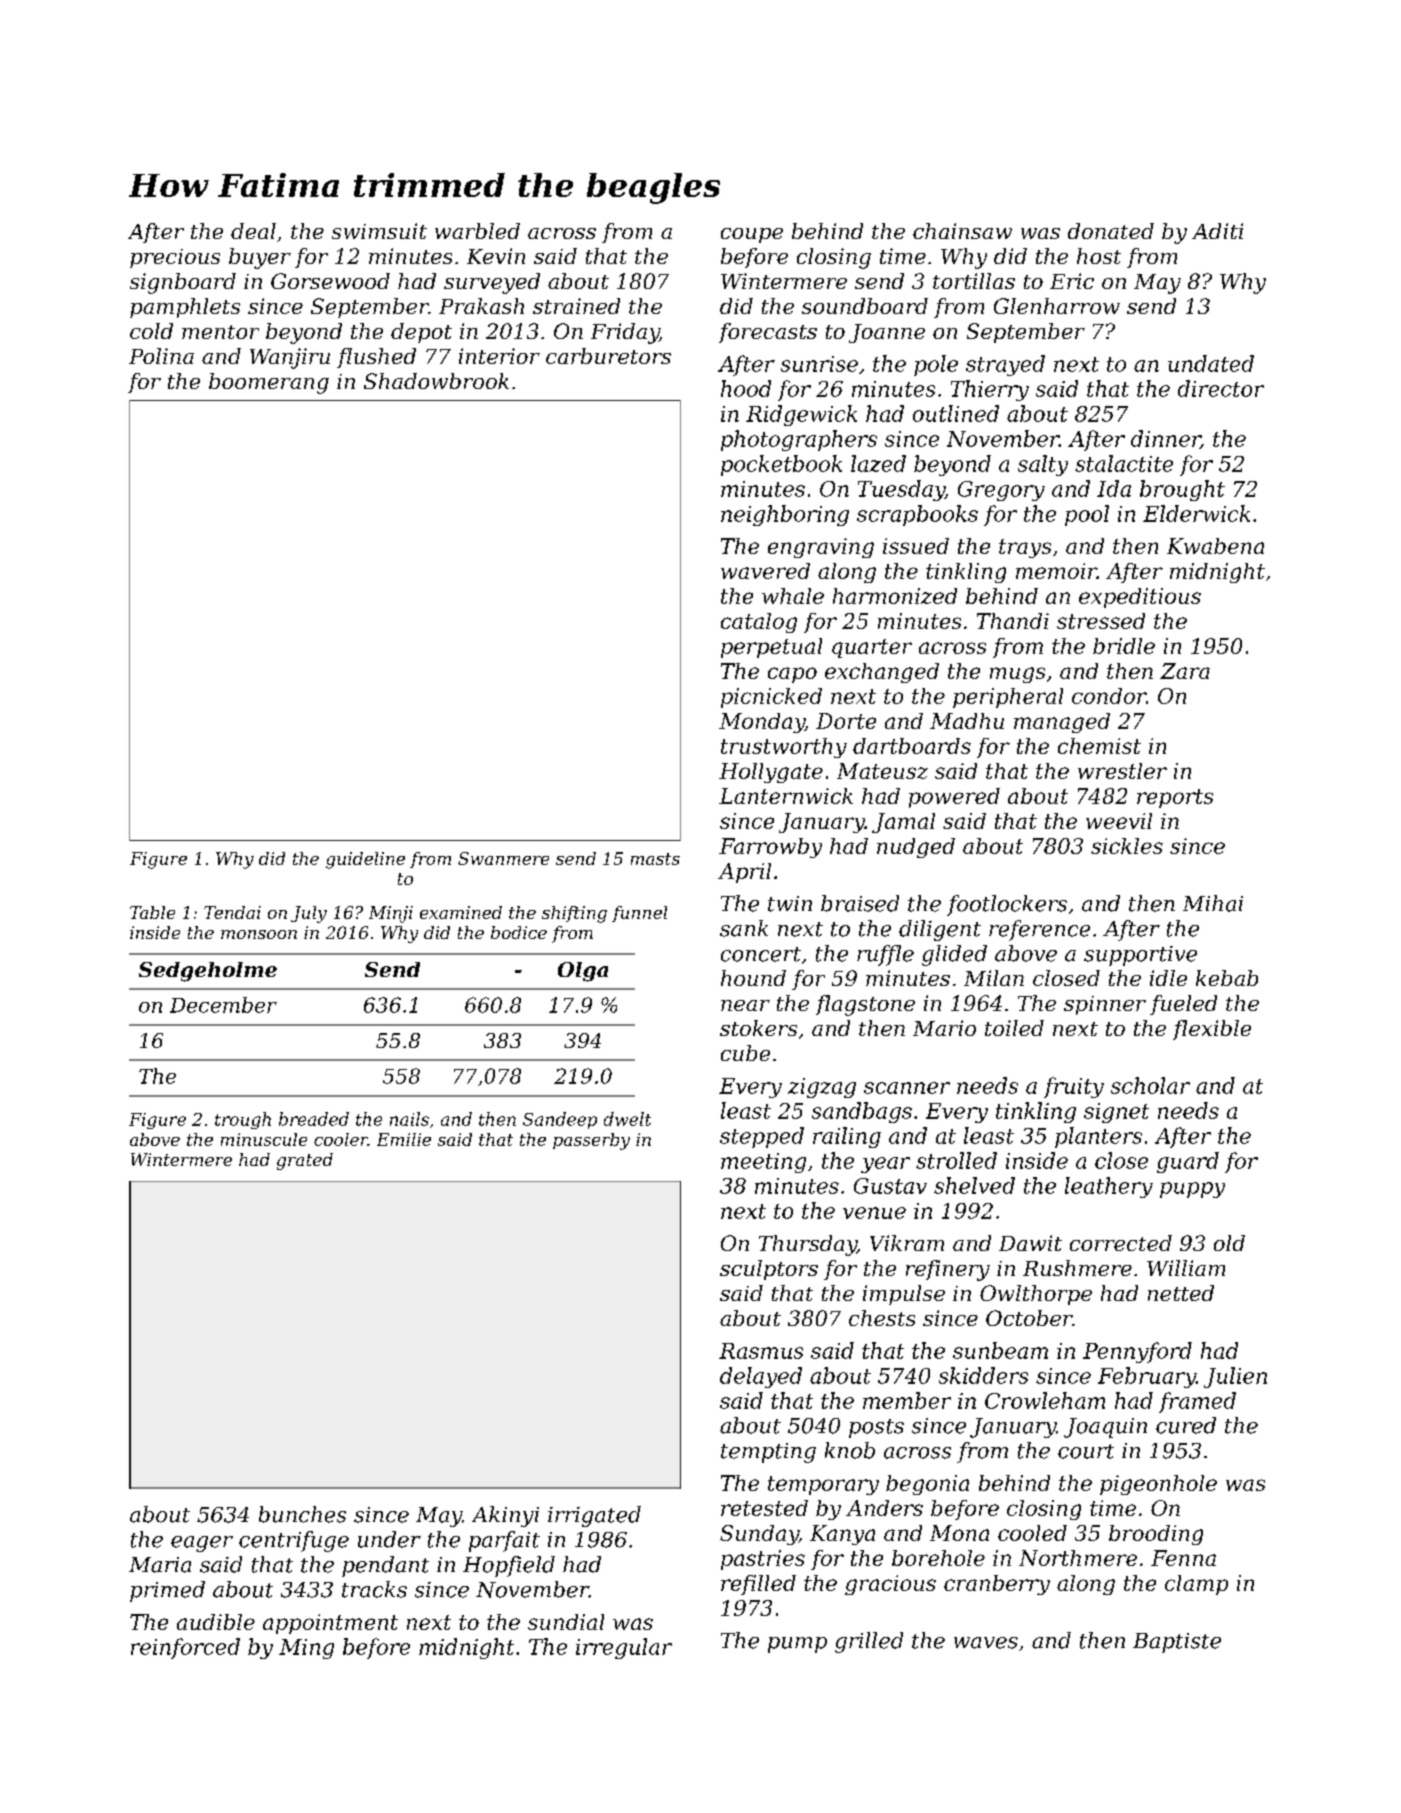  I want to click on boomerang, so click(269, 383).
